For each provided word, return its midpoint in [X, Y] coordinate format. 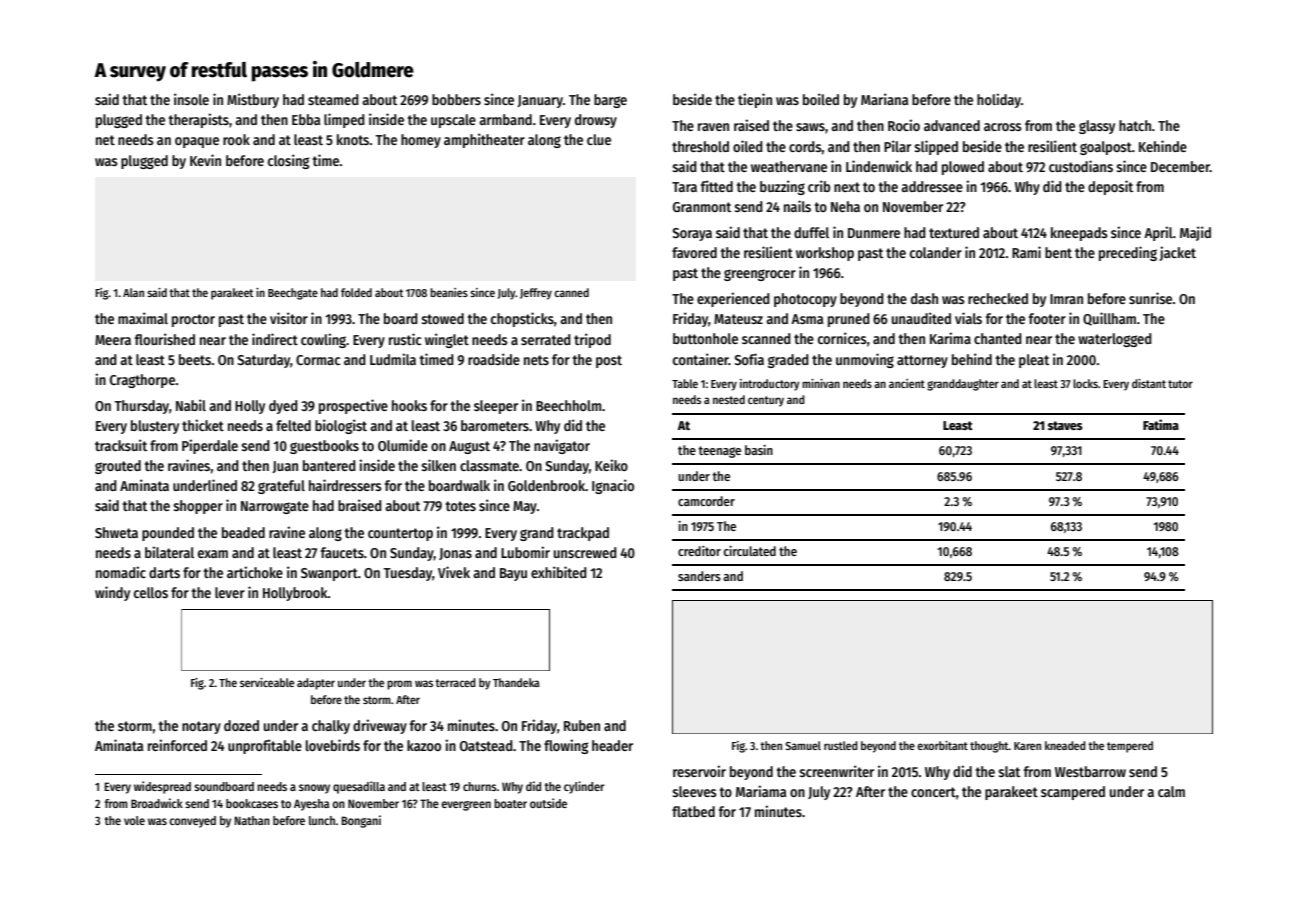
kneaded [1065, 745]
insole [191, 99]
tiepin [755, 100]
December [1180, 166]
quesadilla [359, 787]
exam [213, 554]
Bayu [513, 574]
